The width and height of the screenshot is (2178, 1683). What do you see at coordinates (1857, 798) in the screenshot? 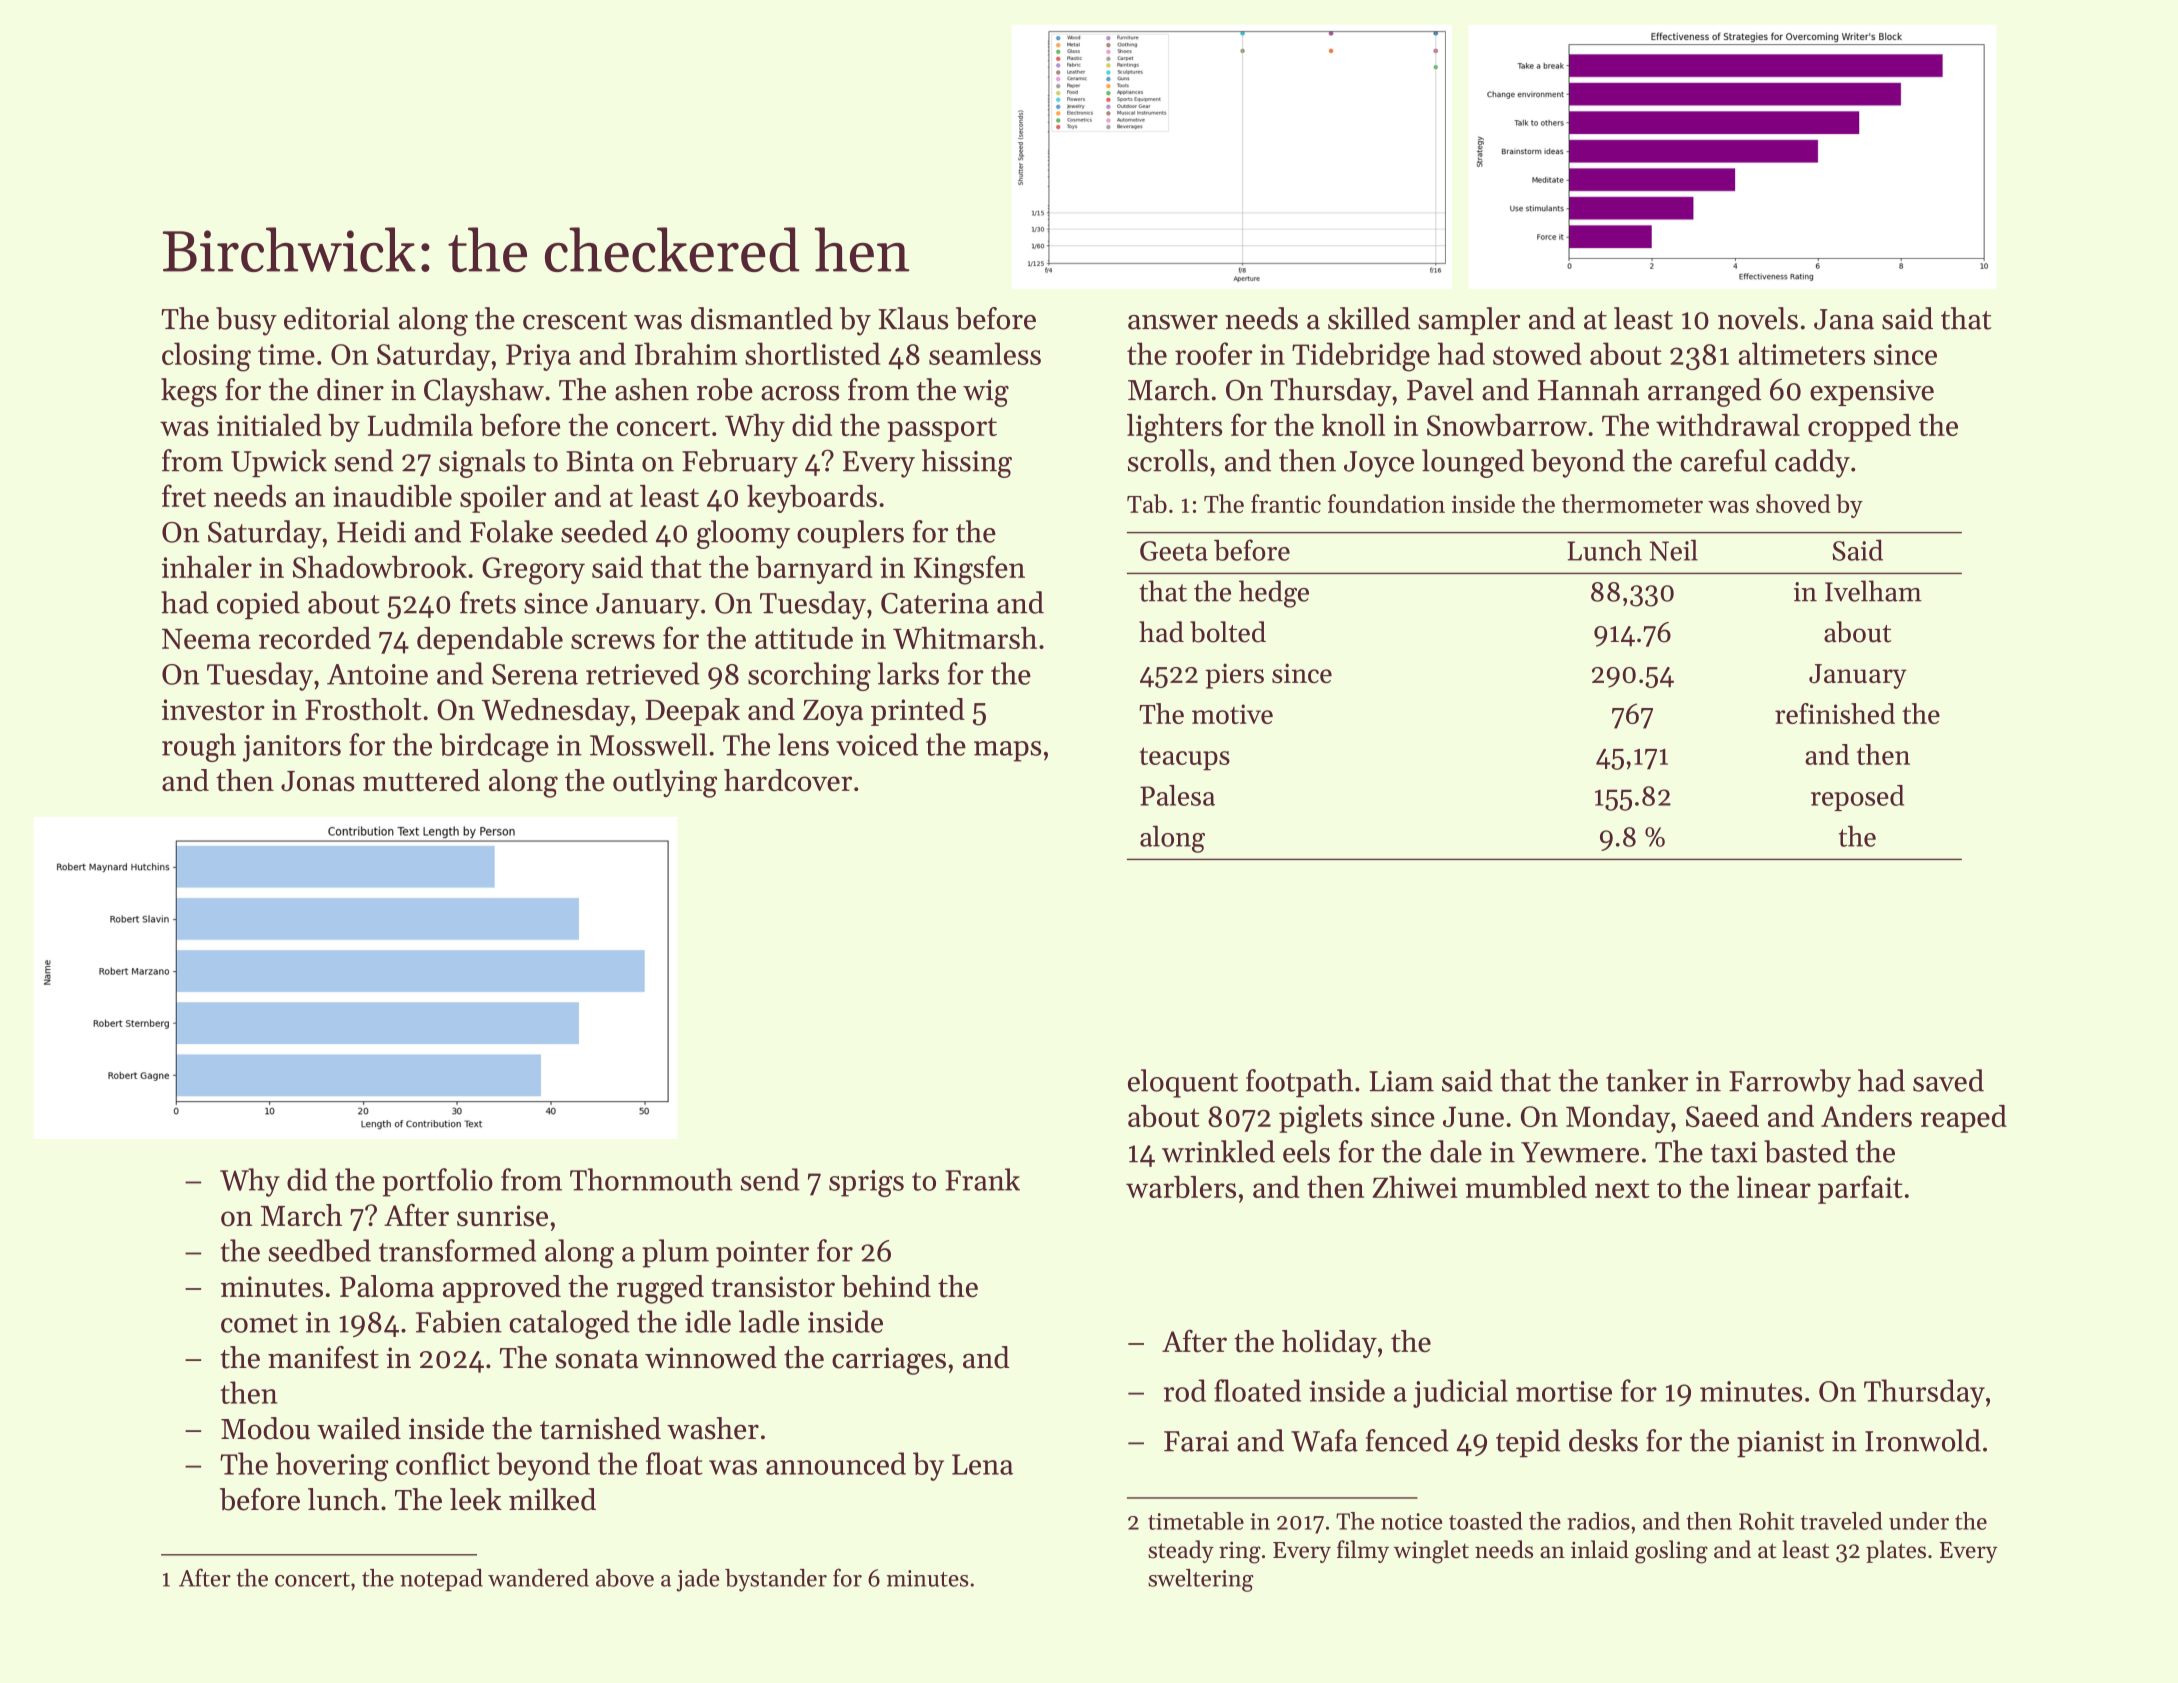
I see `reposed` at bounding box center [1857, 798].
